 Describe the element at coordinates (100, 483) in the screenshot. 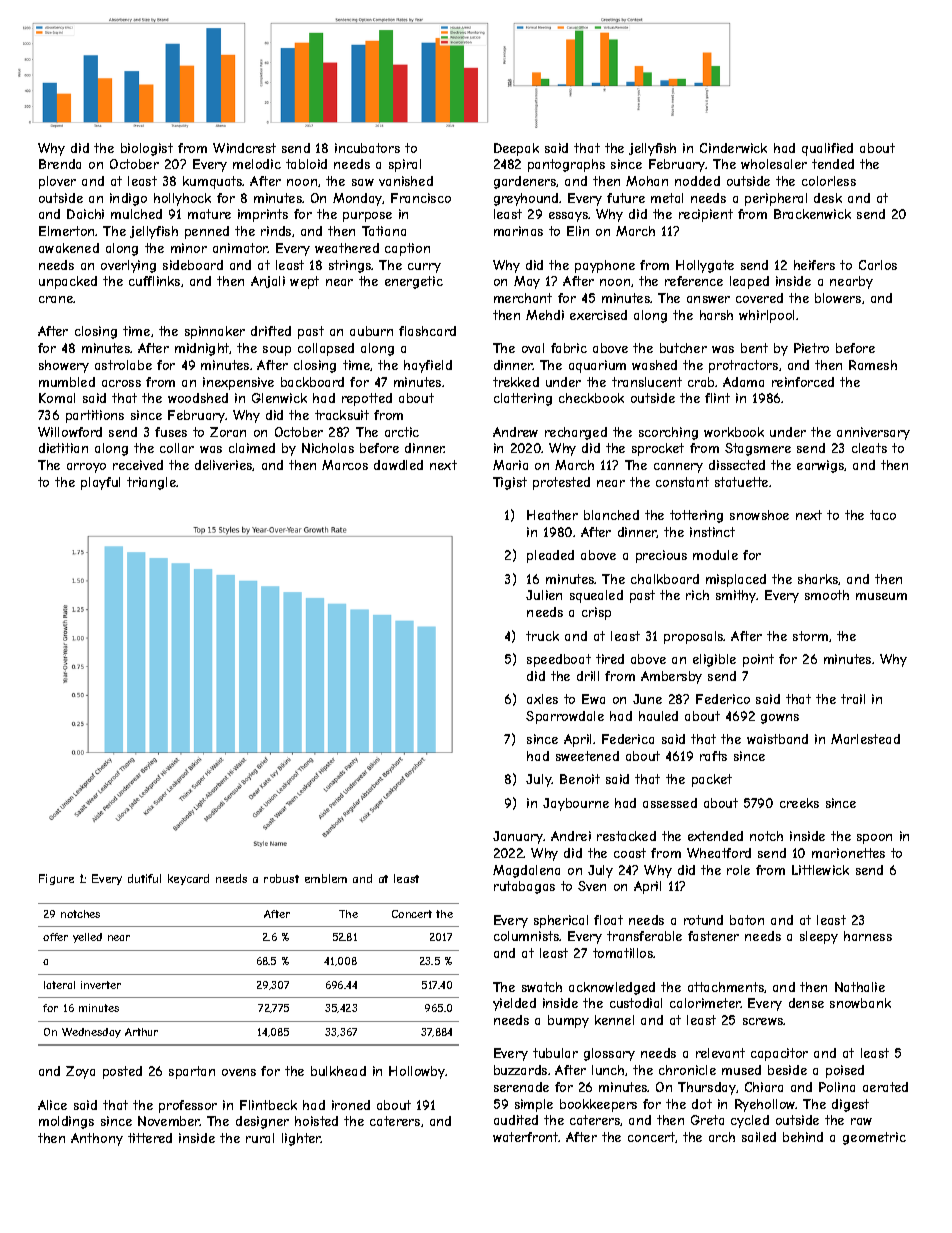

I see `playful` at that location.
